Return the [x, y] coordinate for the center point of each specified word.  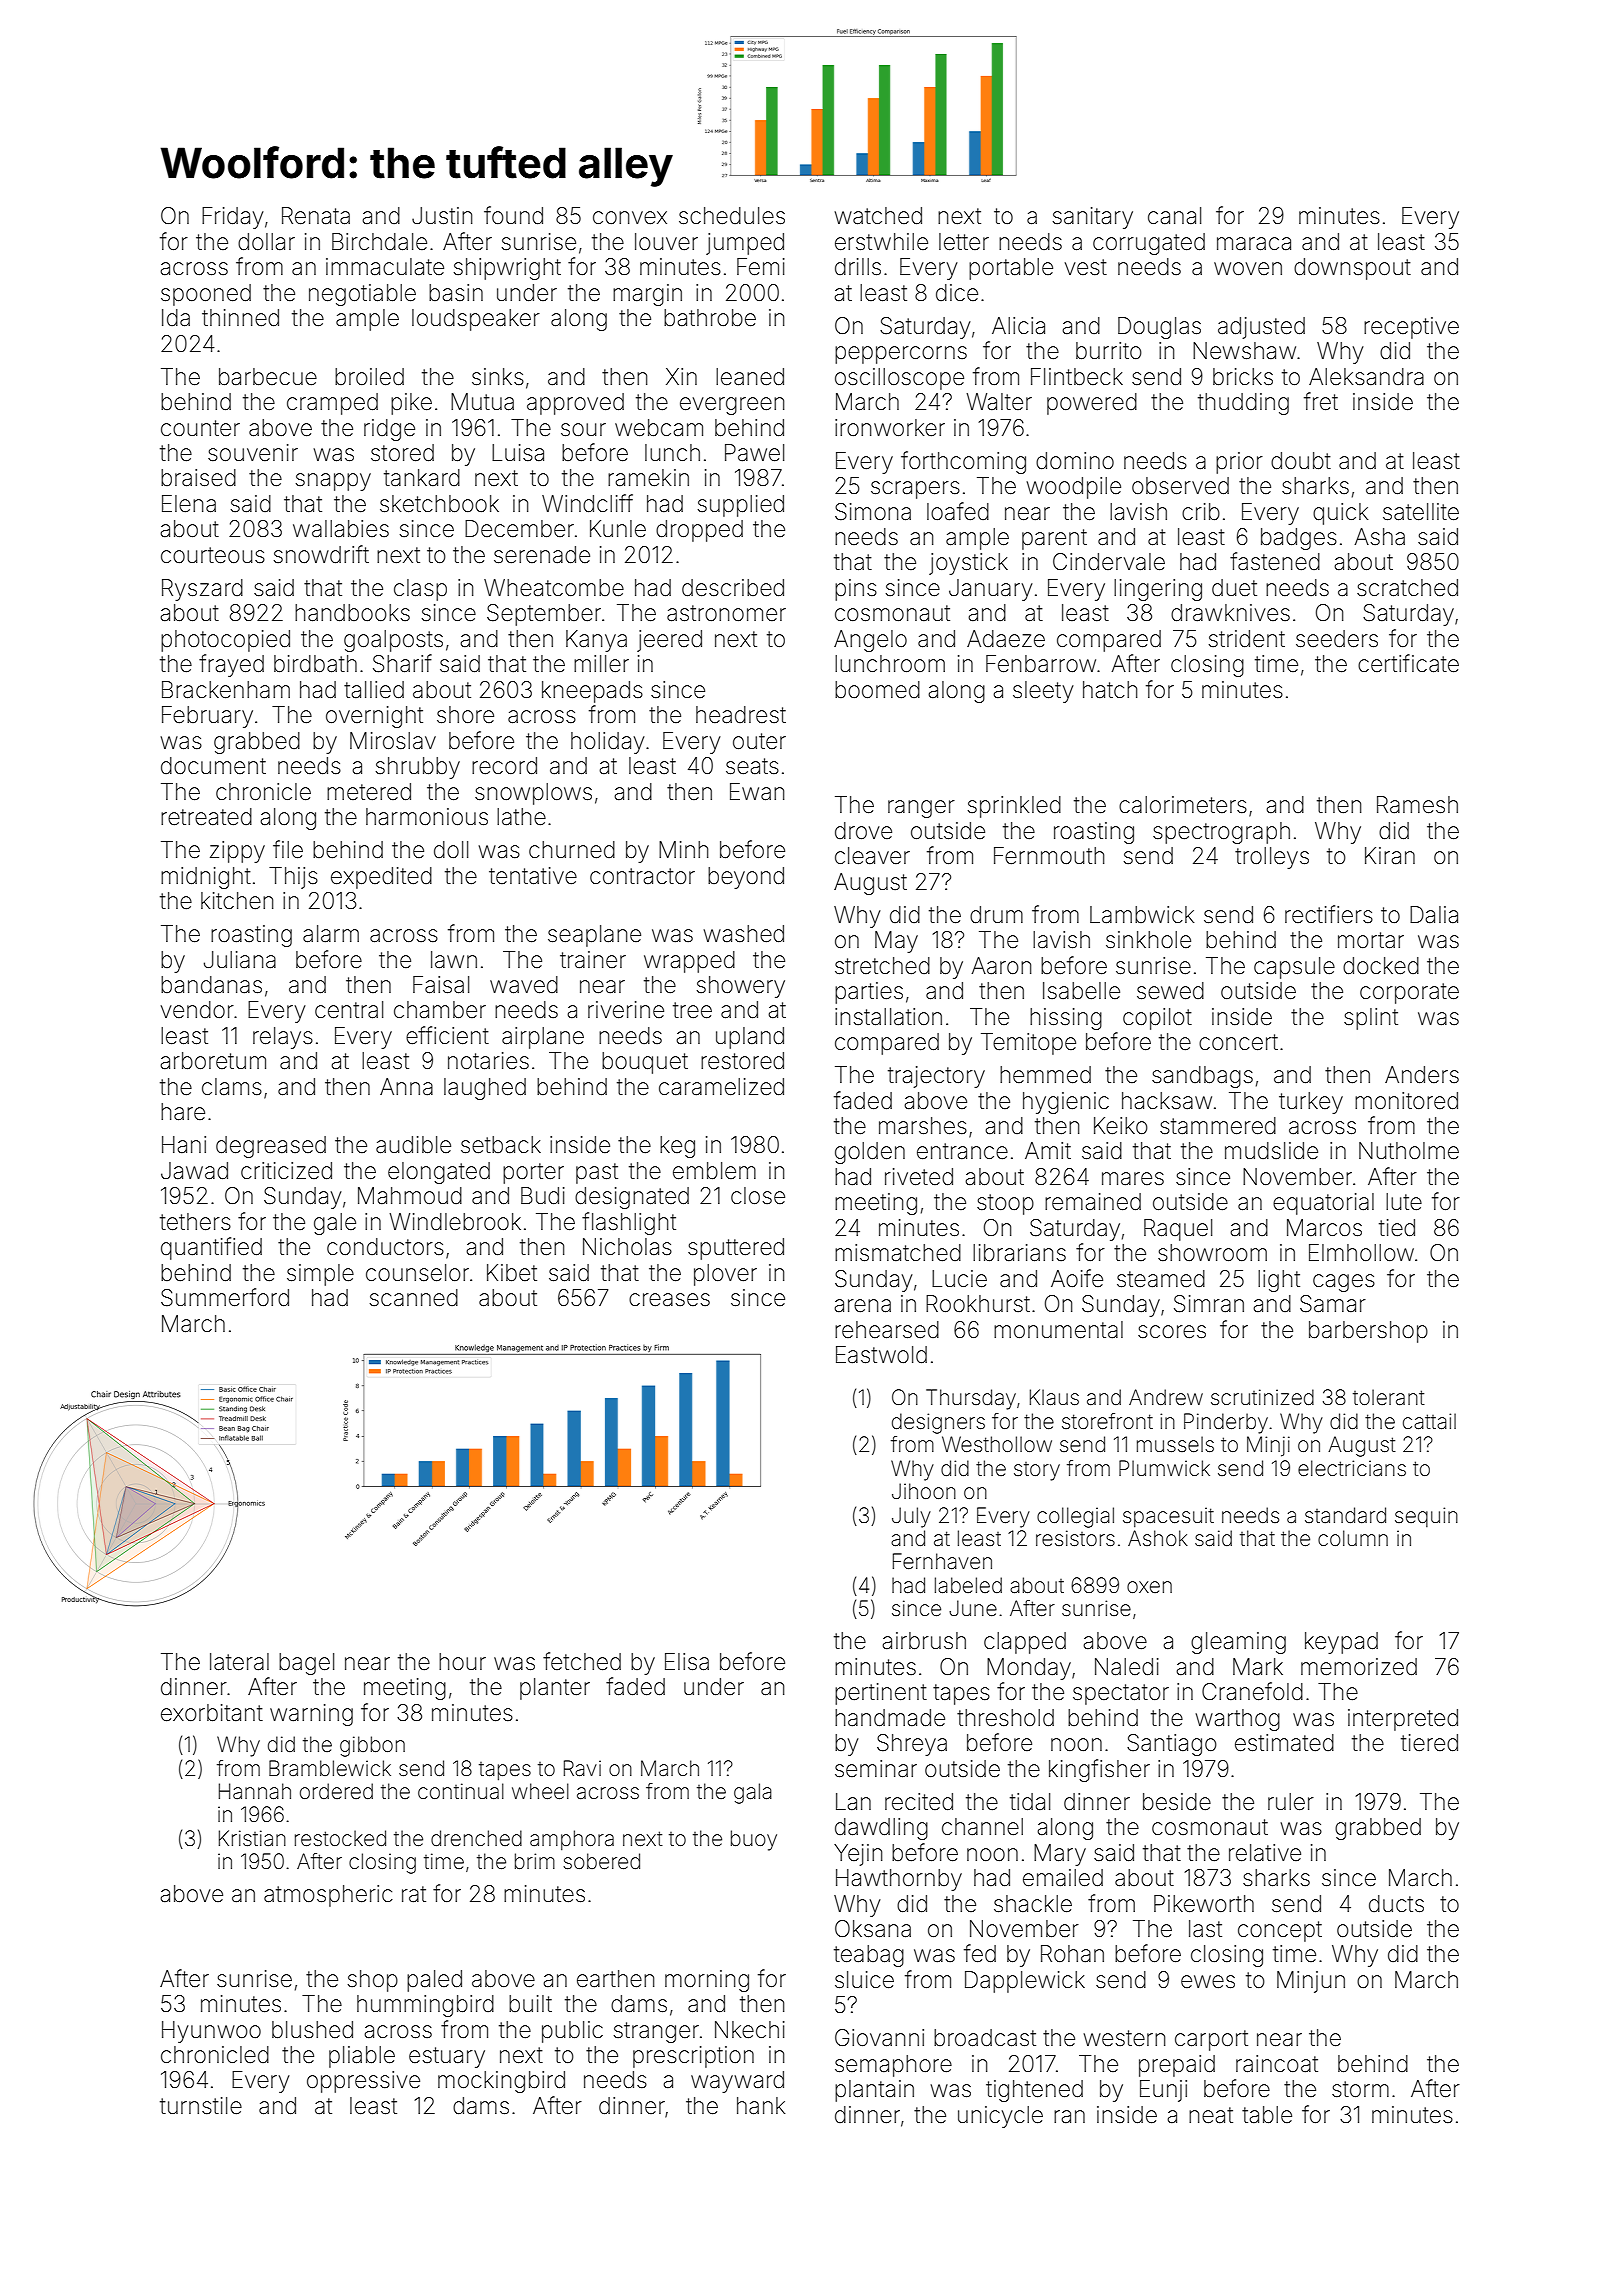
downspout [1352, 269]
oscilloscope [899, 379]
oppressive [363, 2082]
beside [1177, 1802]
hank [761, 2106]
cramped [332, 404]
